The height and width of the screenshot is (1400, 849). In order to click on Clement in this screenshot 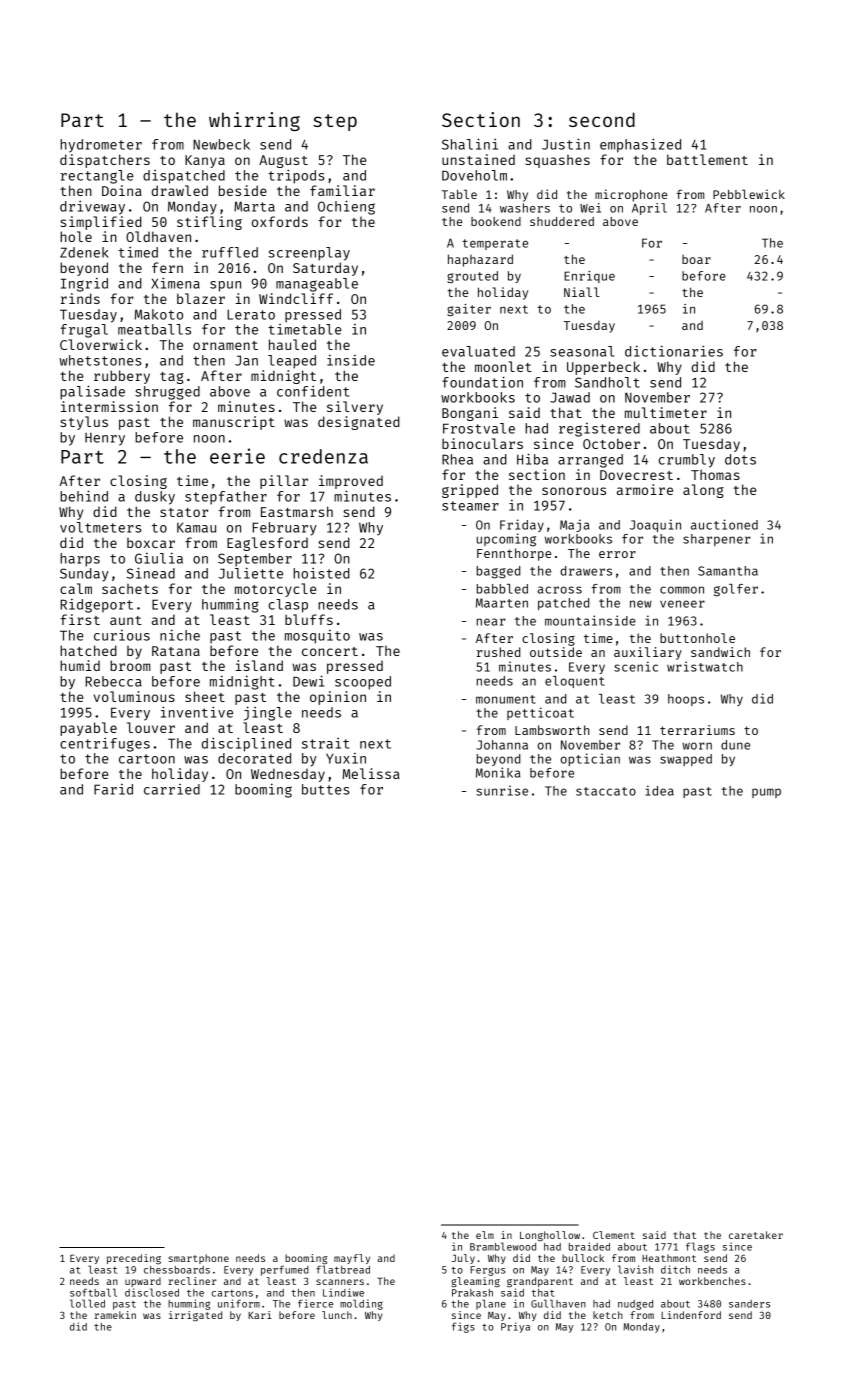, I will do `click(614, 1235)`.
